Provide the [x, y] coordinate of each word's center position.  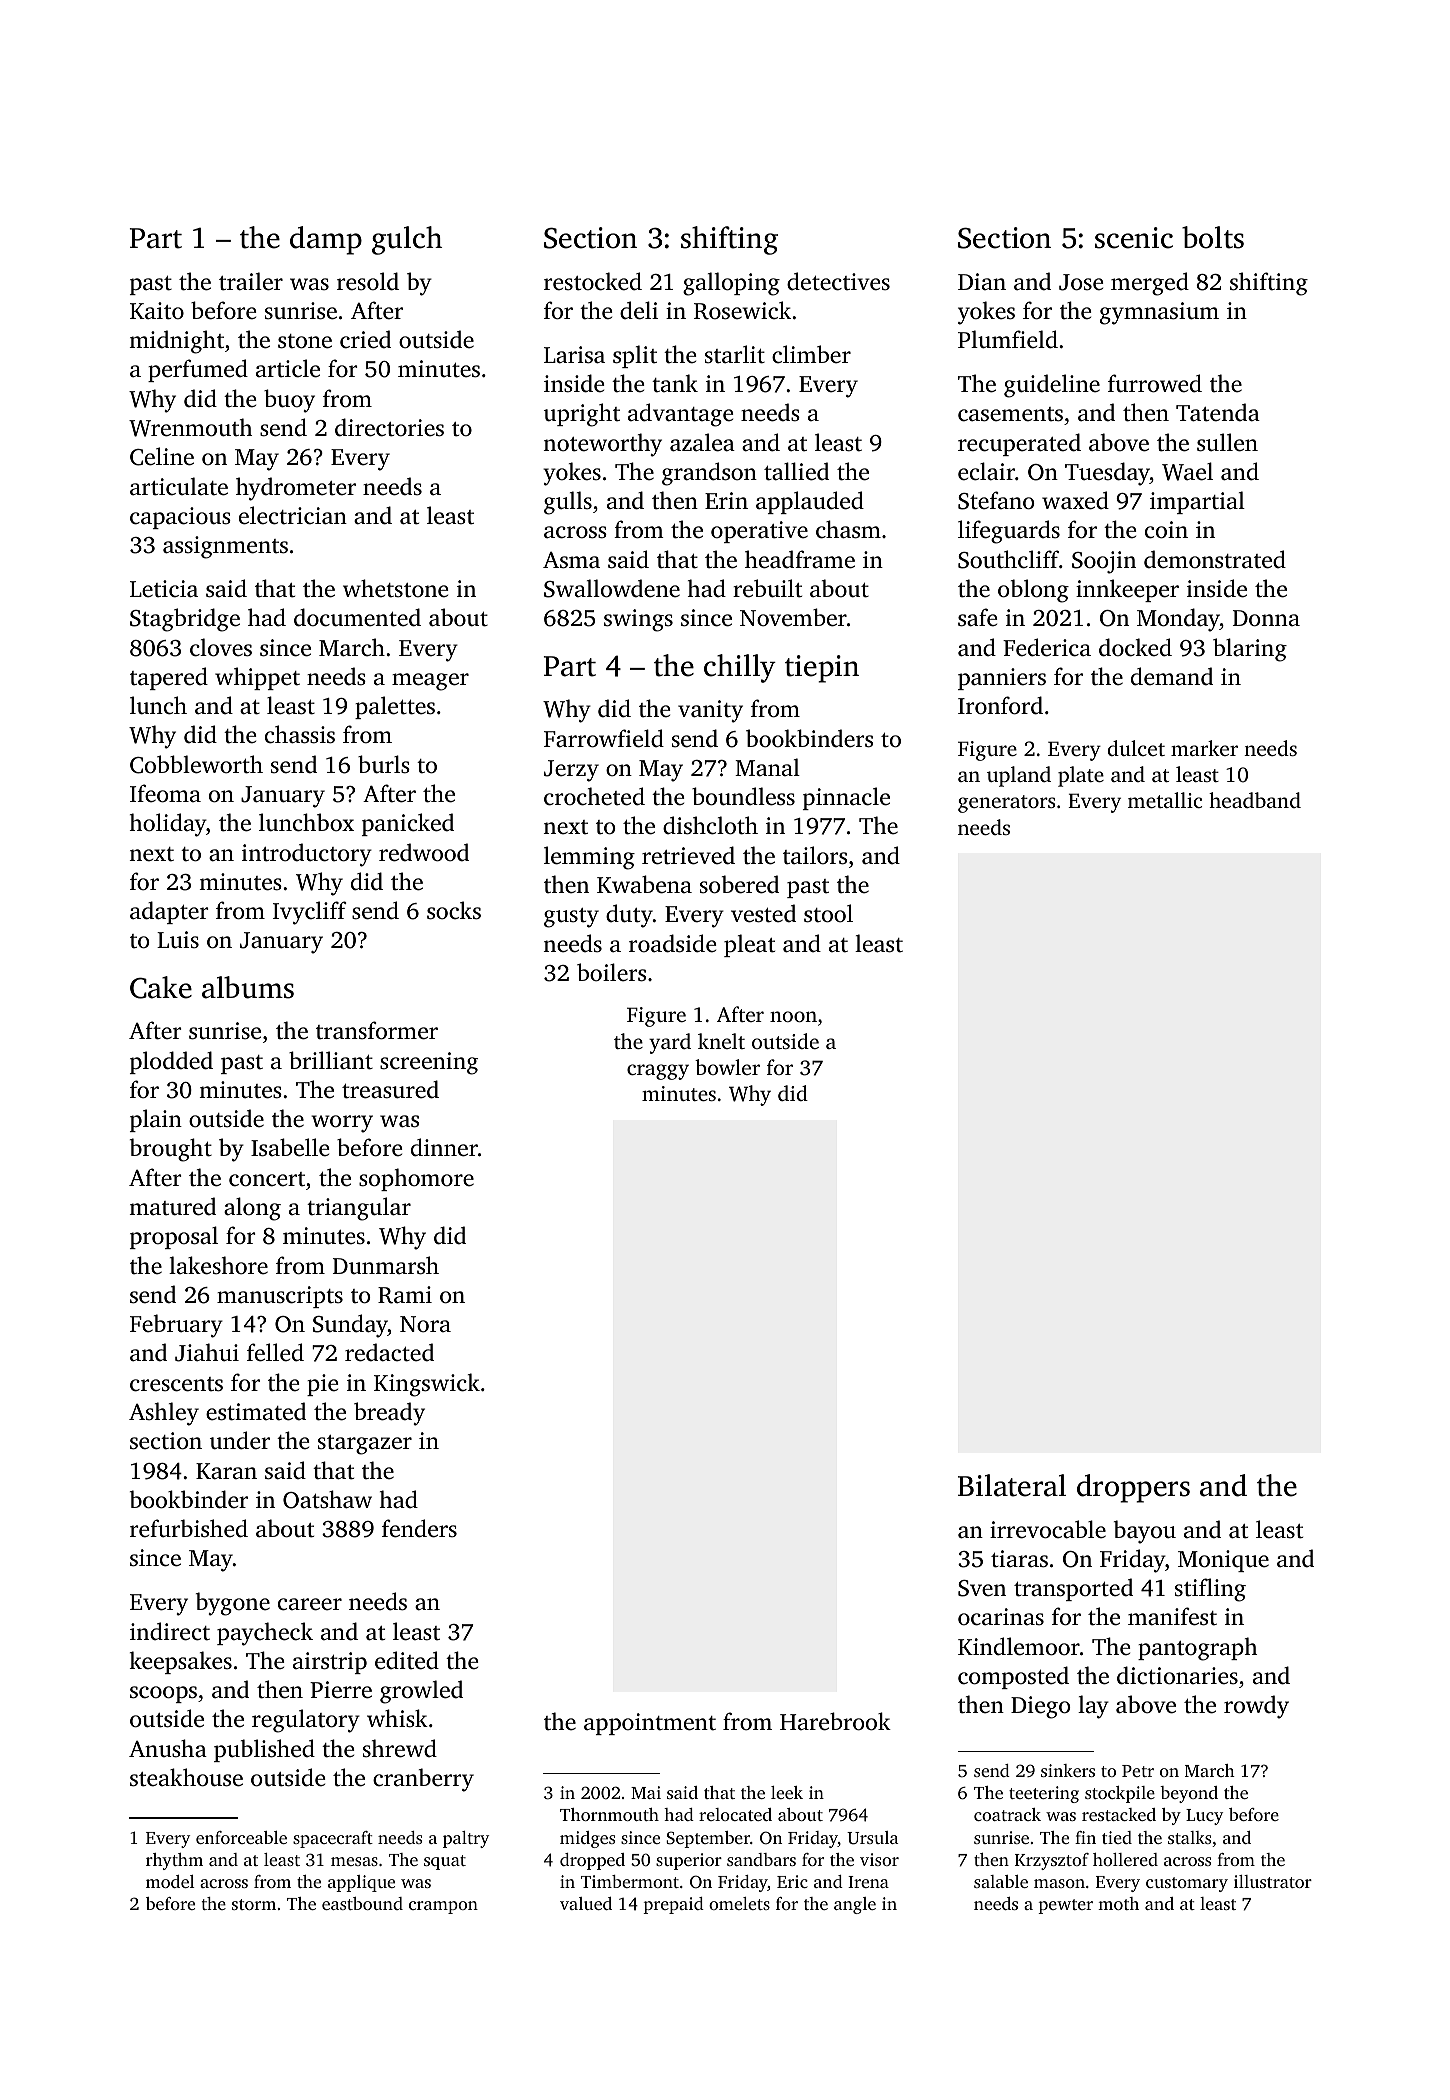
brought [171, 1150]
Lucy [1204, 1817]
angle [855, 1905]
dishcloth [710, 825]
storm [254, 1904]
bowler [727, 1067]
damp [326, 240]
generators [1006, 804]
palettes [395, 707]
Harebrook [835, 1721]
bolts [1213, 237]
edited [407, 1660]
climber [811, 354]
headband [1255, 800]
